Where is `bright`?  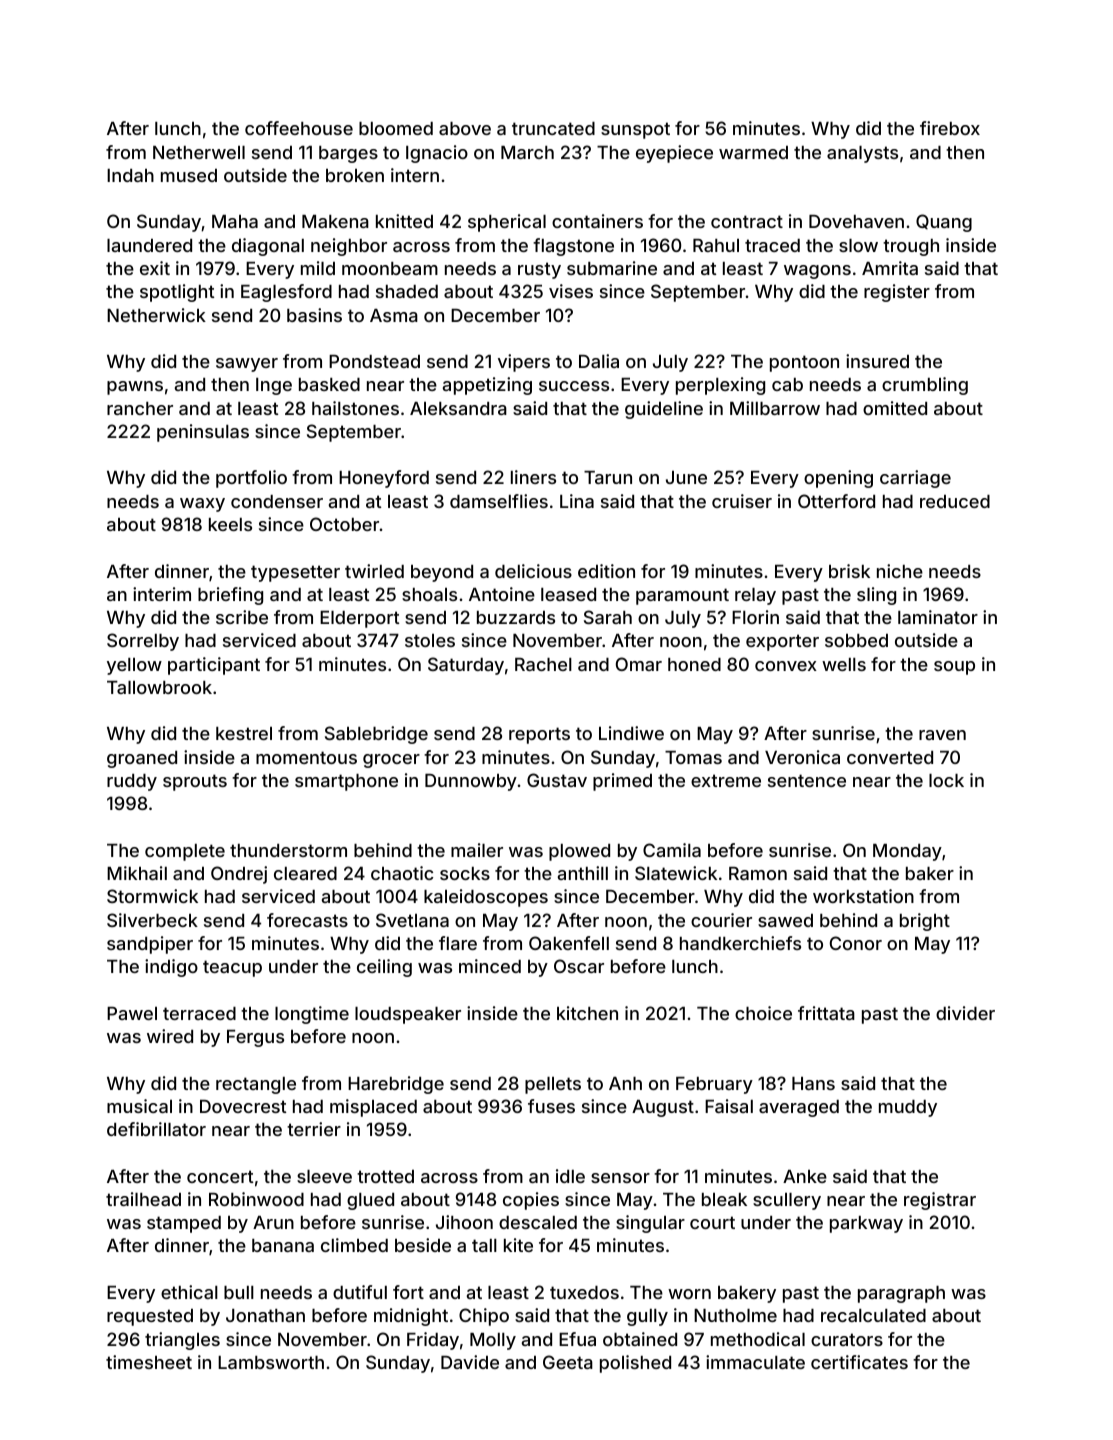 bright is located at coordinates (925, 922).
